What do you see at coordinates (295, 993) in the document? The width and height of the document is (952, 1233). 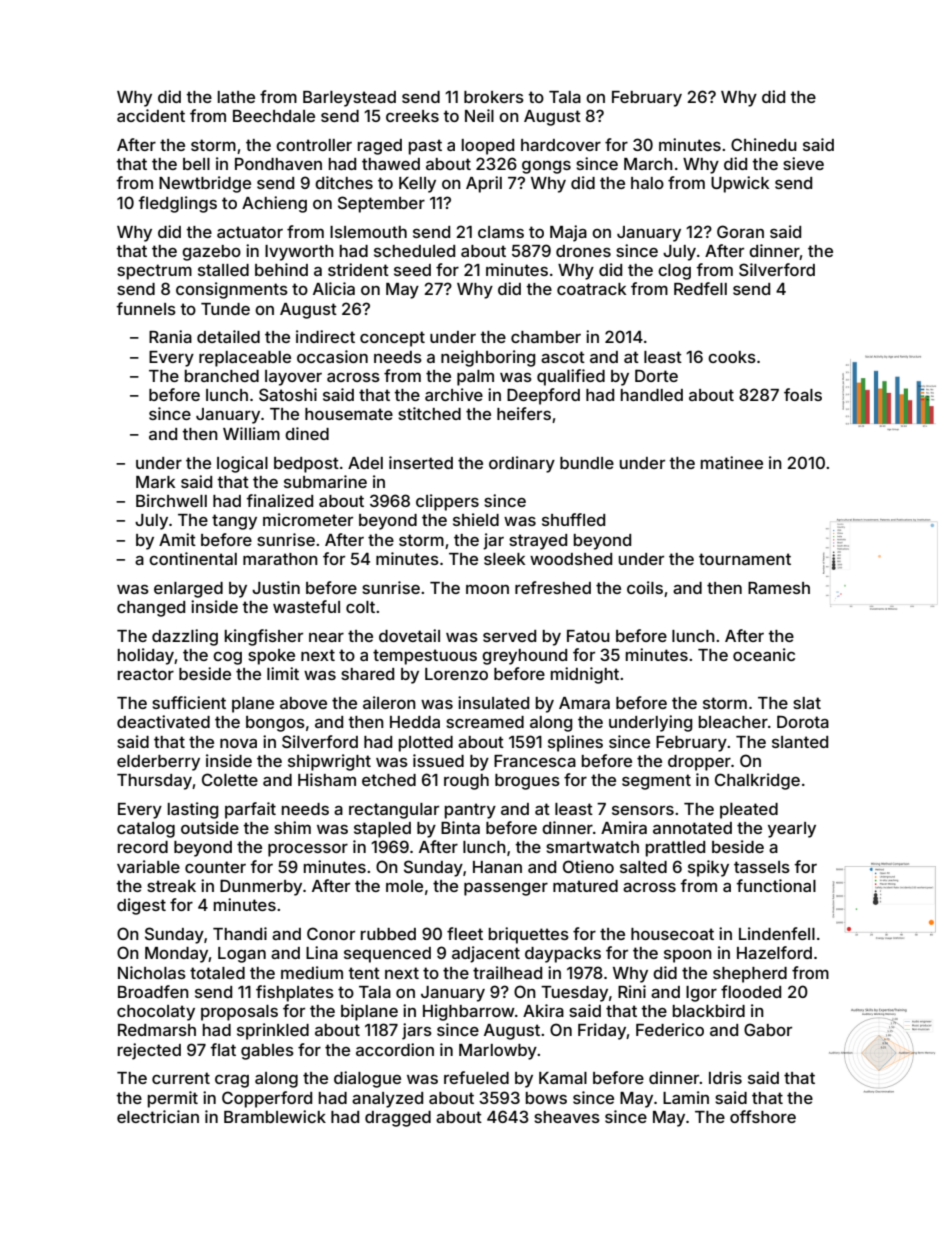 I see `fishplates` at bounding box center [295, 993].
